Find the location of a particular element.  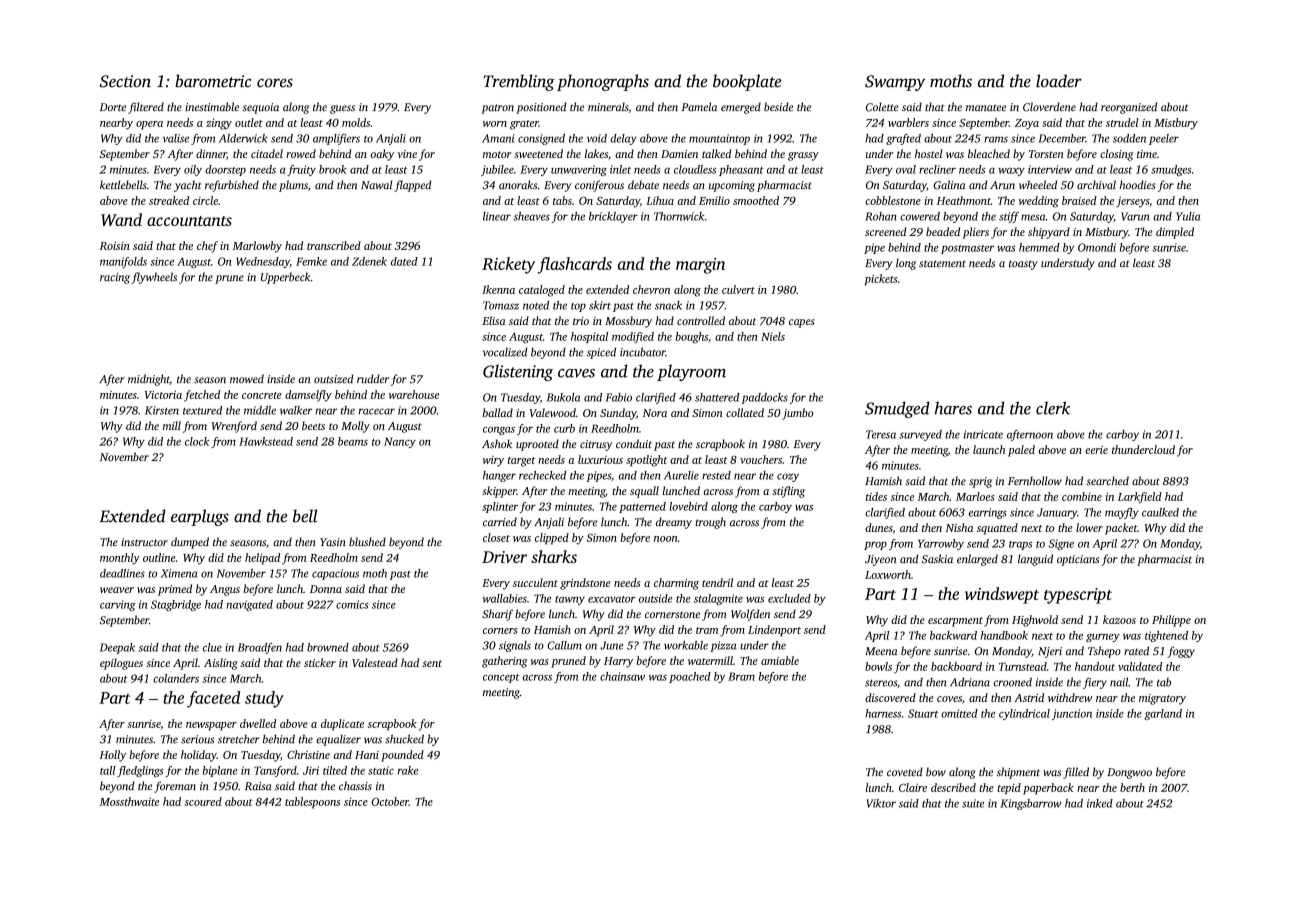

loader is located at coordinates (1059, 81).
